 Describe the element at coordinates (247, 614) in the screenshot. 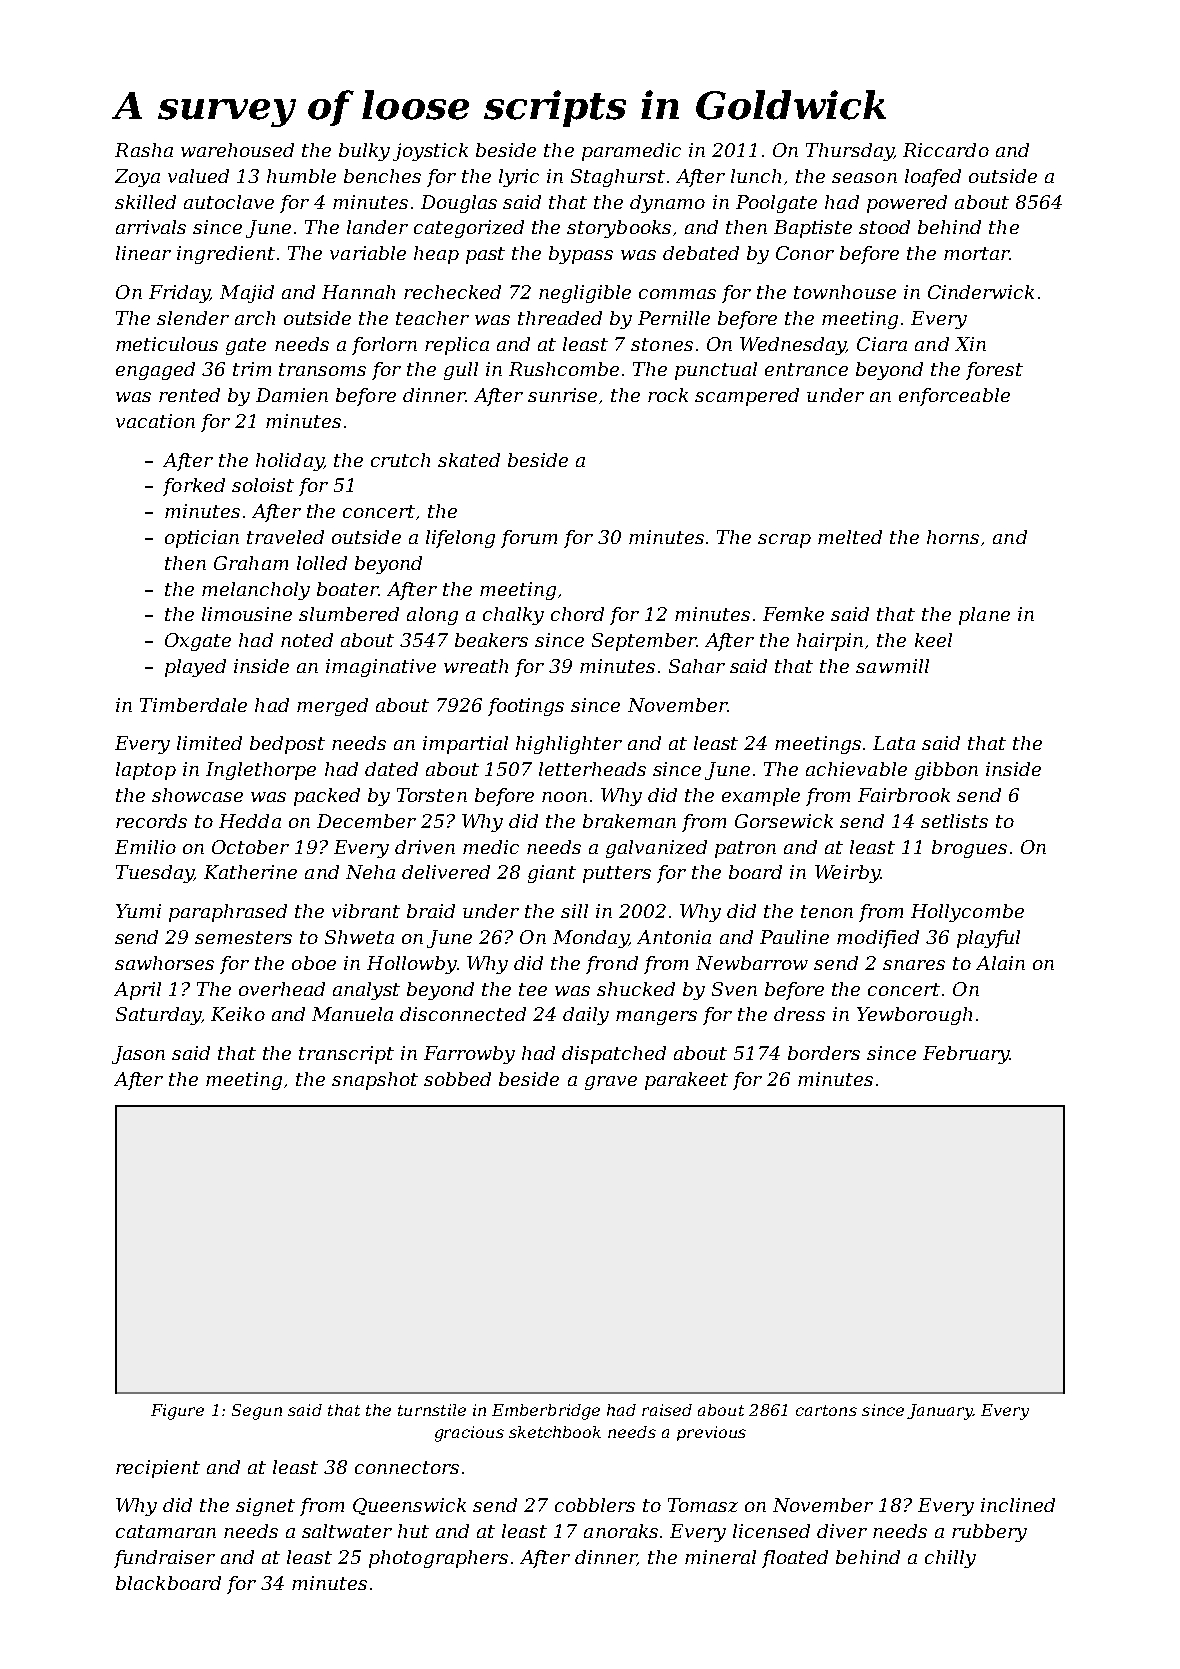

I see `limousine` at that location.
